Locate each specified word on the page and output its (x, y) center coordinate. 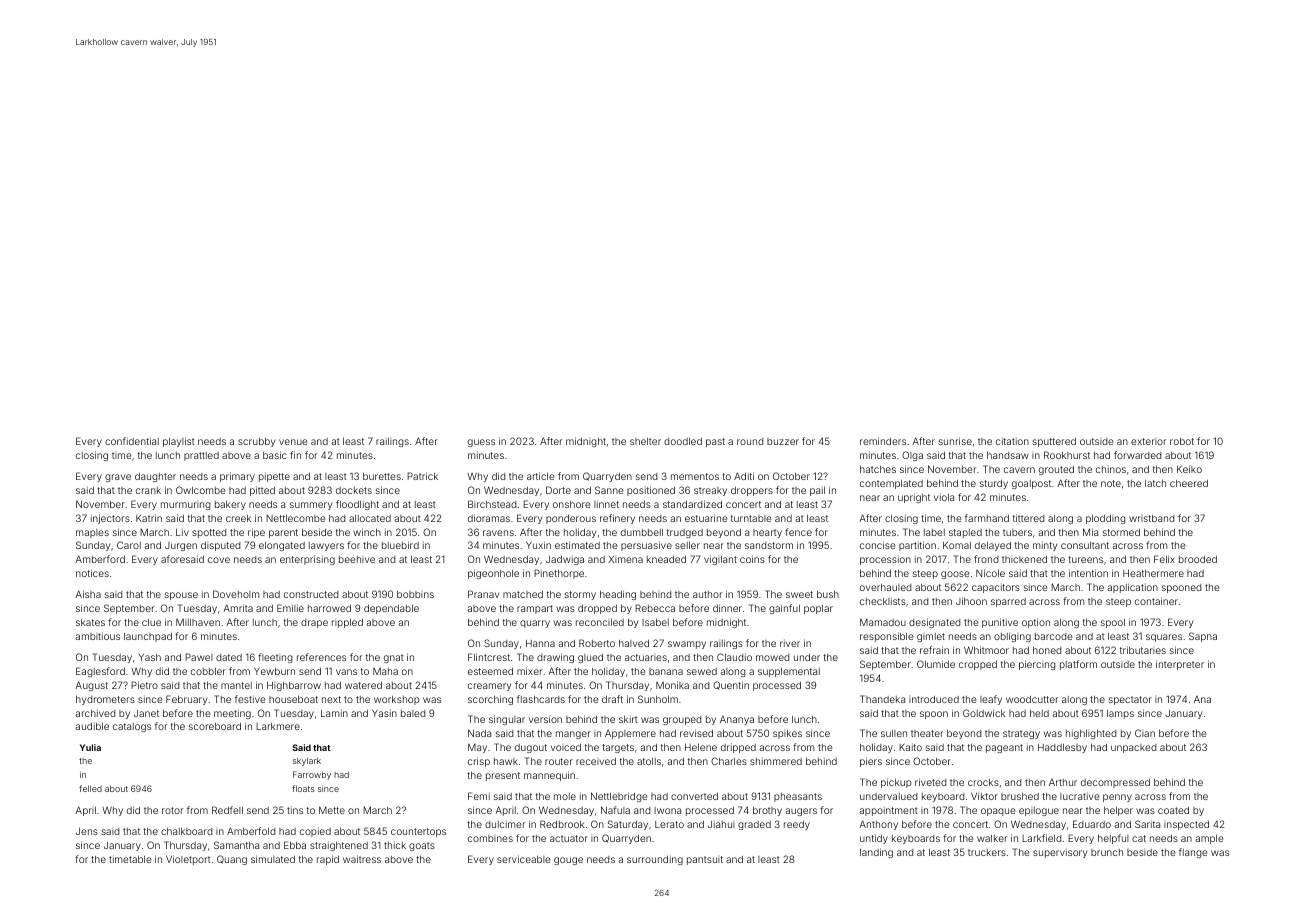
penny (1117, 798)
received (596, 761)
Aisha (88, 594)
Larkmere (278, 726)
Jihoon (971, 601)
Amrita (238, 608)
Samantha (236, 845)
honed (1047, 650)
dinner (727, 608)
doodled (683, 441)
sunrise (955, 441)
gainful (784, 609)
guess (481, 443)
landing (876, 853)
